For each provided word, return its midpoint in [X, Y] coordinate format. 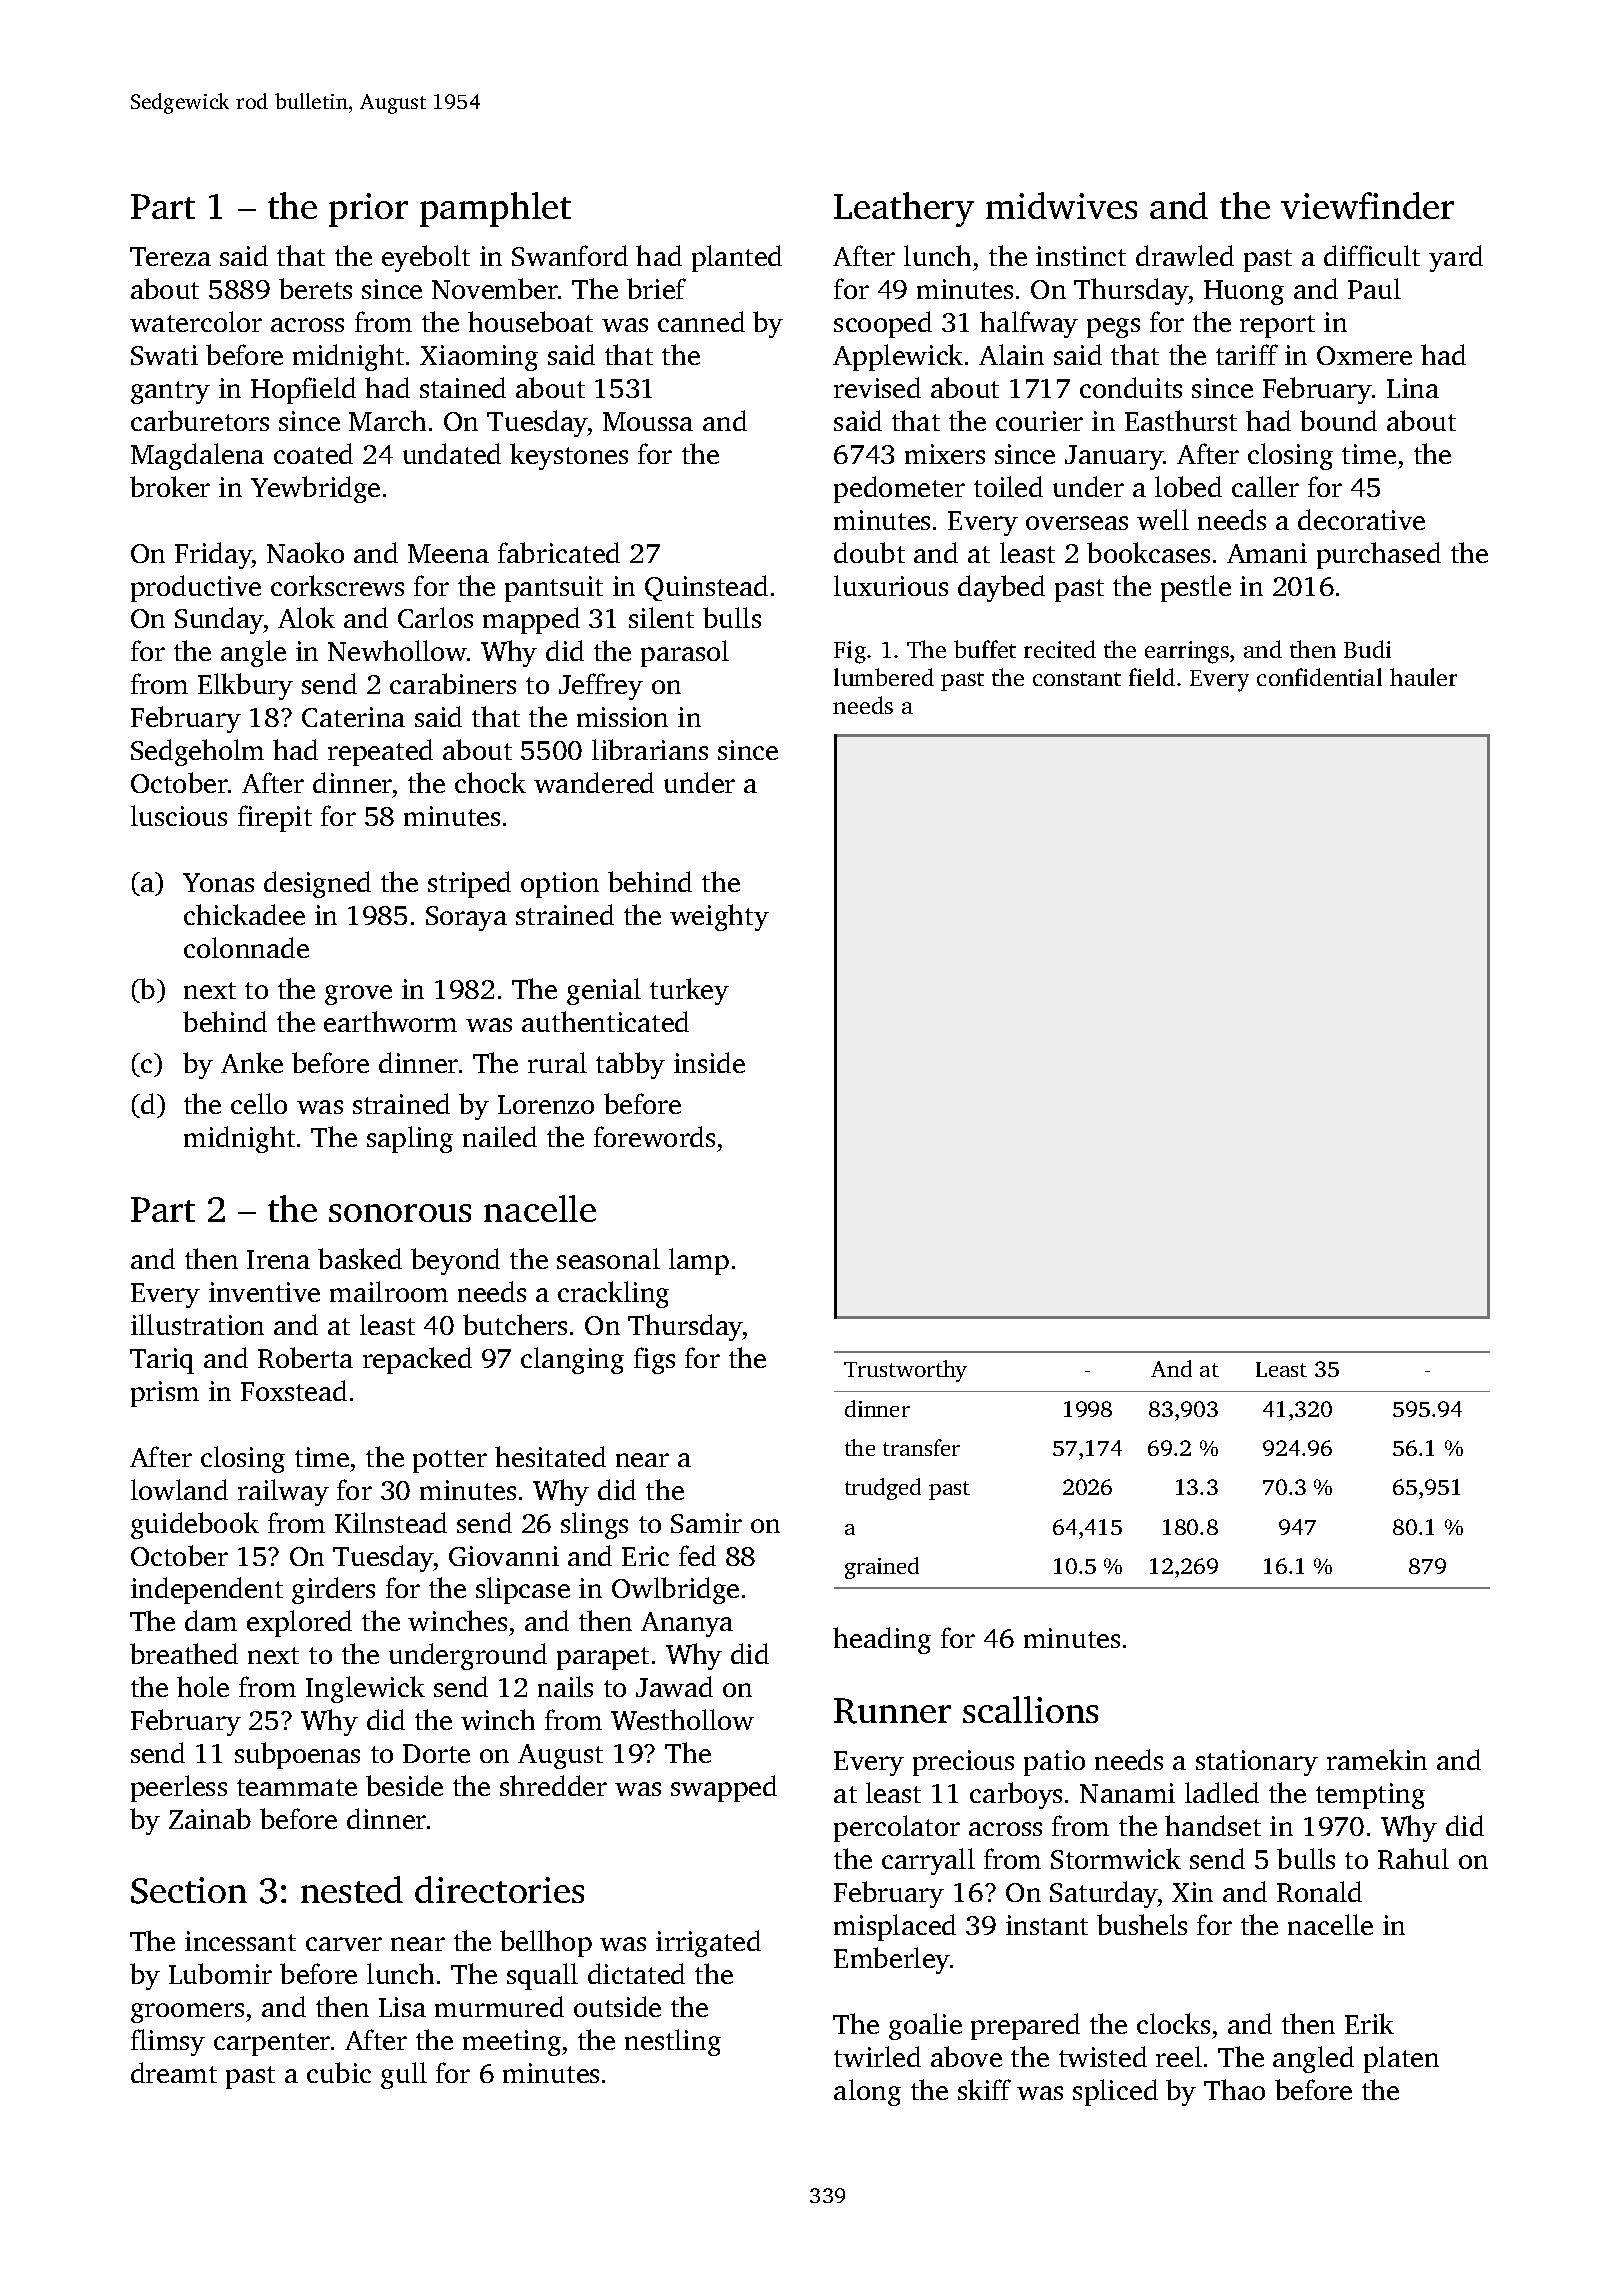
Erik [1369, 2023]
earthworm [390, 1021]
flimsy [168, 2042]
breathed [184, 1653]
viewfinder [1367, 205]
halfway [1029, 324]
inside [709, 1062]
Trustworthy [905, 1371]
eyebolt [426, 258]
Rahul [1413, 1858]
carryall [928, 1861]
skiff [984, 2089]
